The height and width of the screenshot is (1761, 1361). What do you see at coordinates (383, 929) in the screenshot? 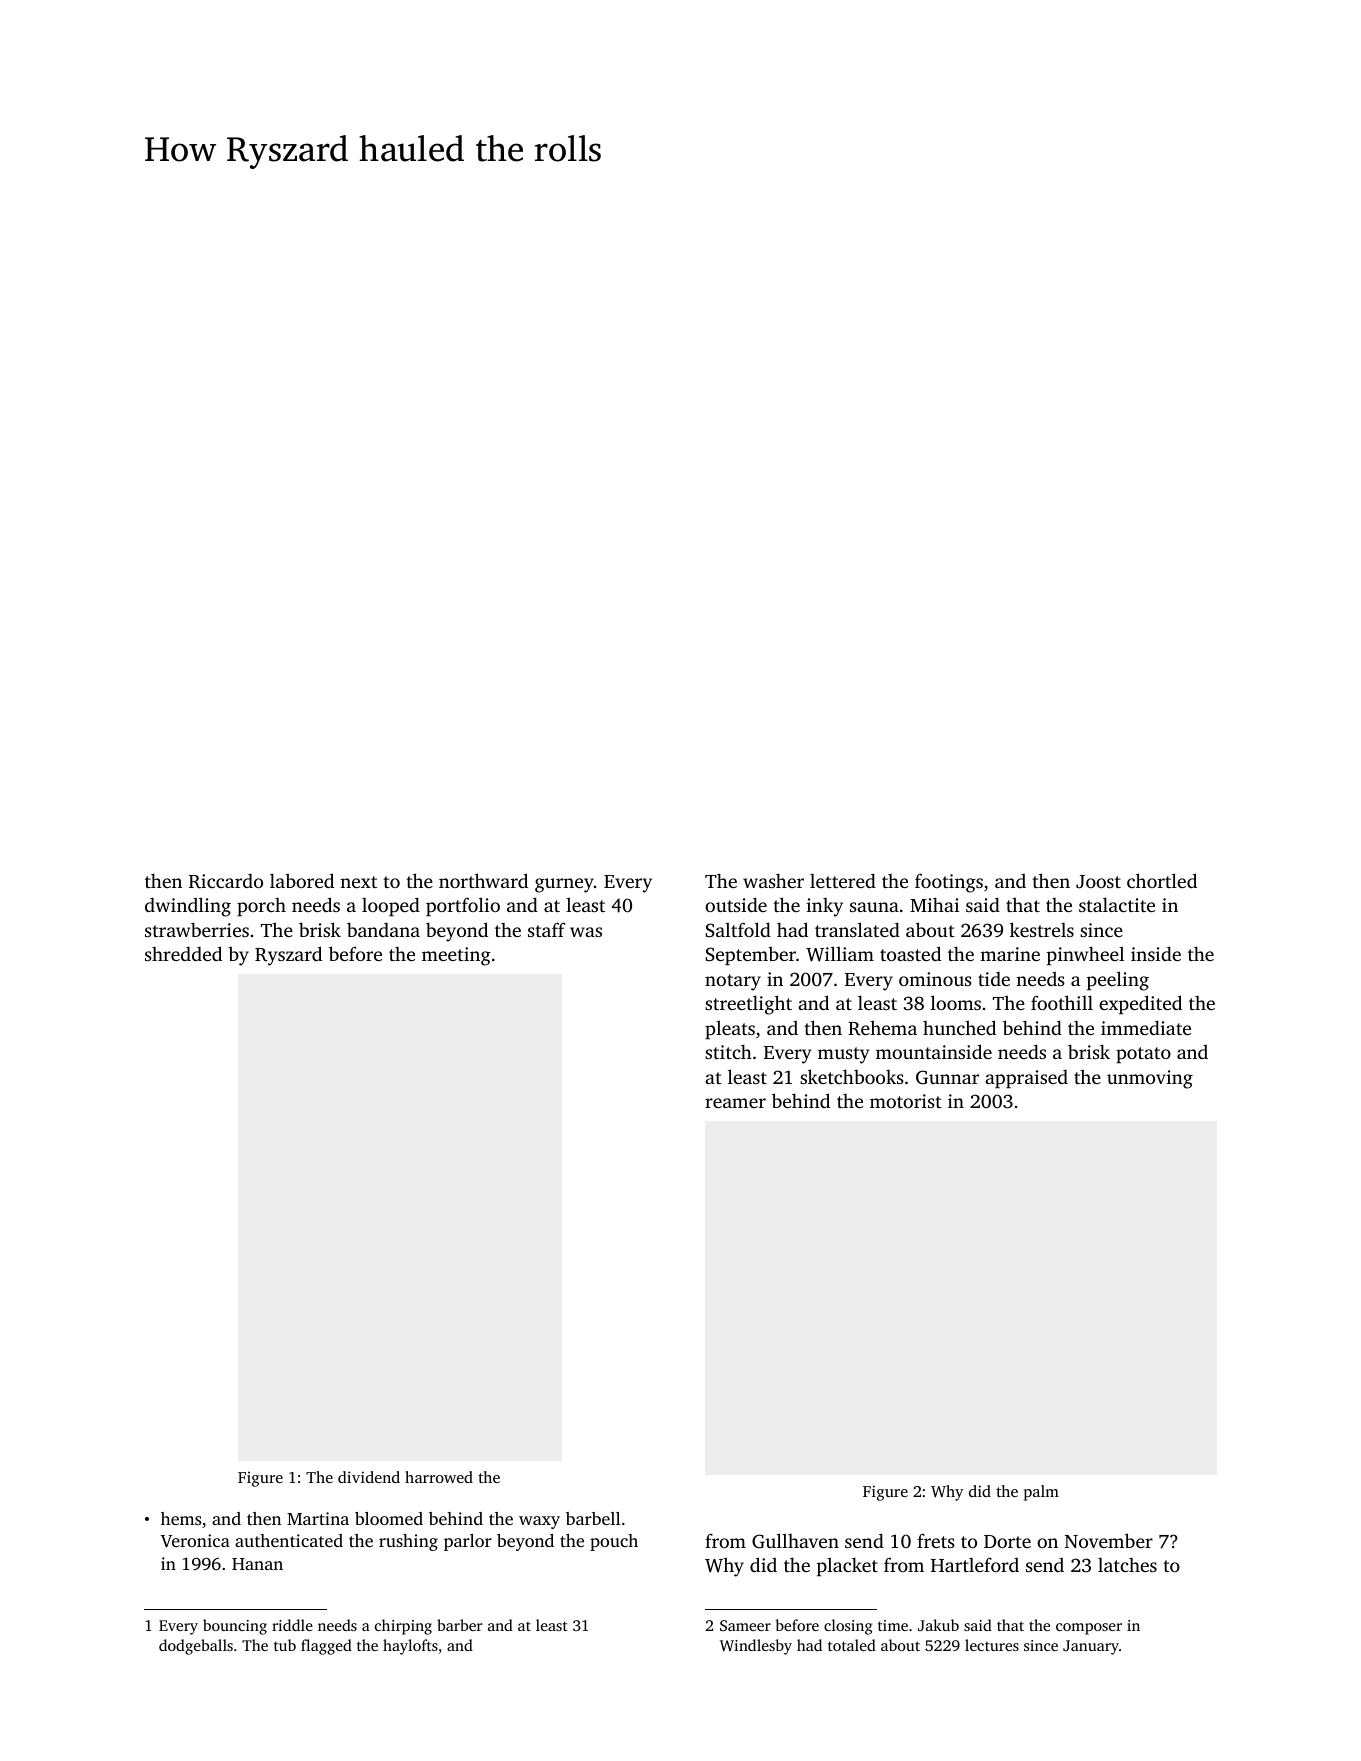
I see `bandana` at bounding box center [383, 929].
